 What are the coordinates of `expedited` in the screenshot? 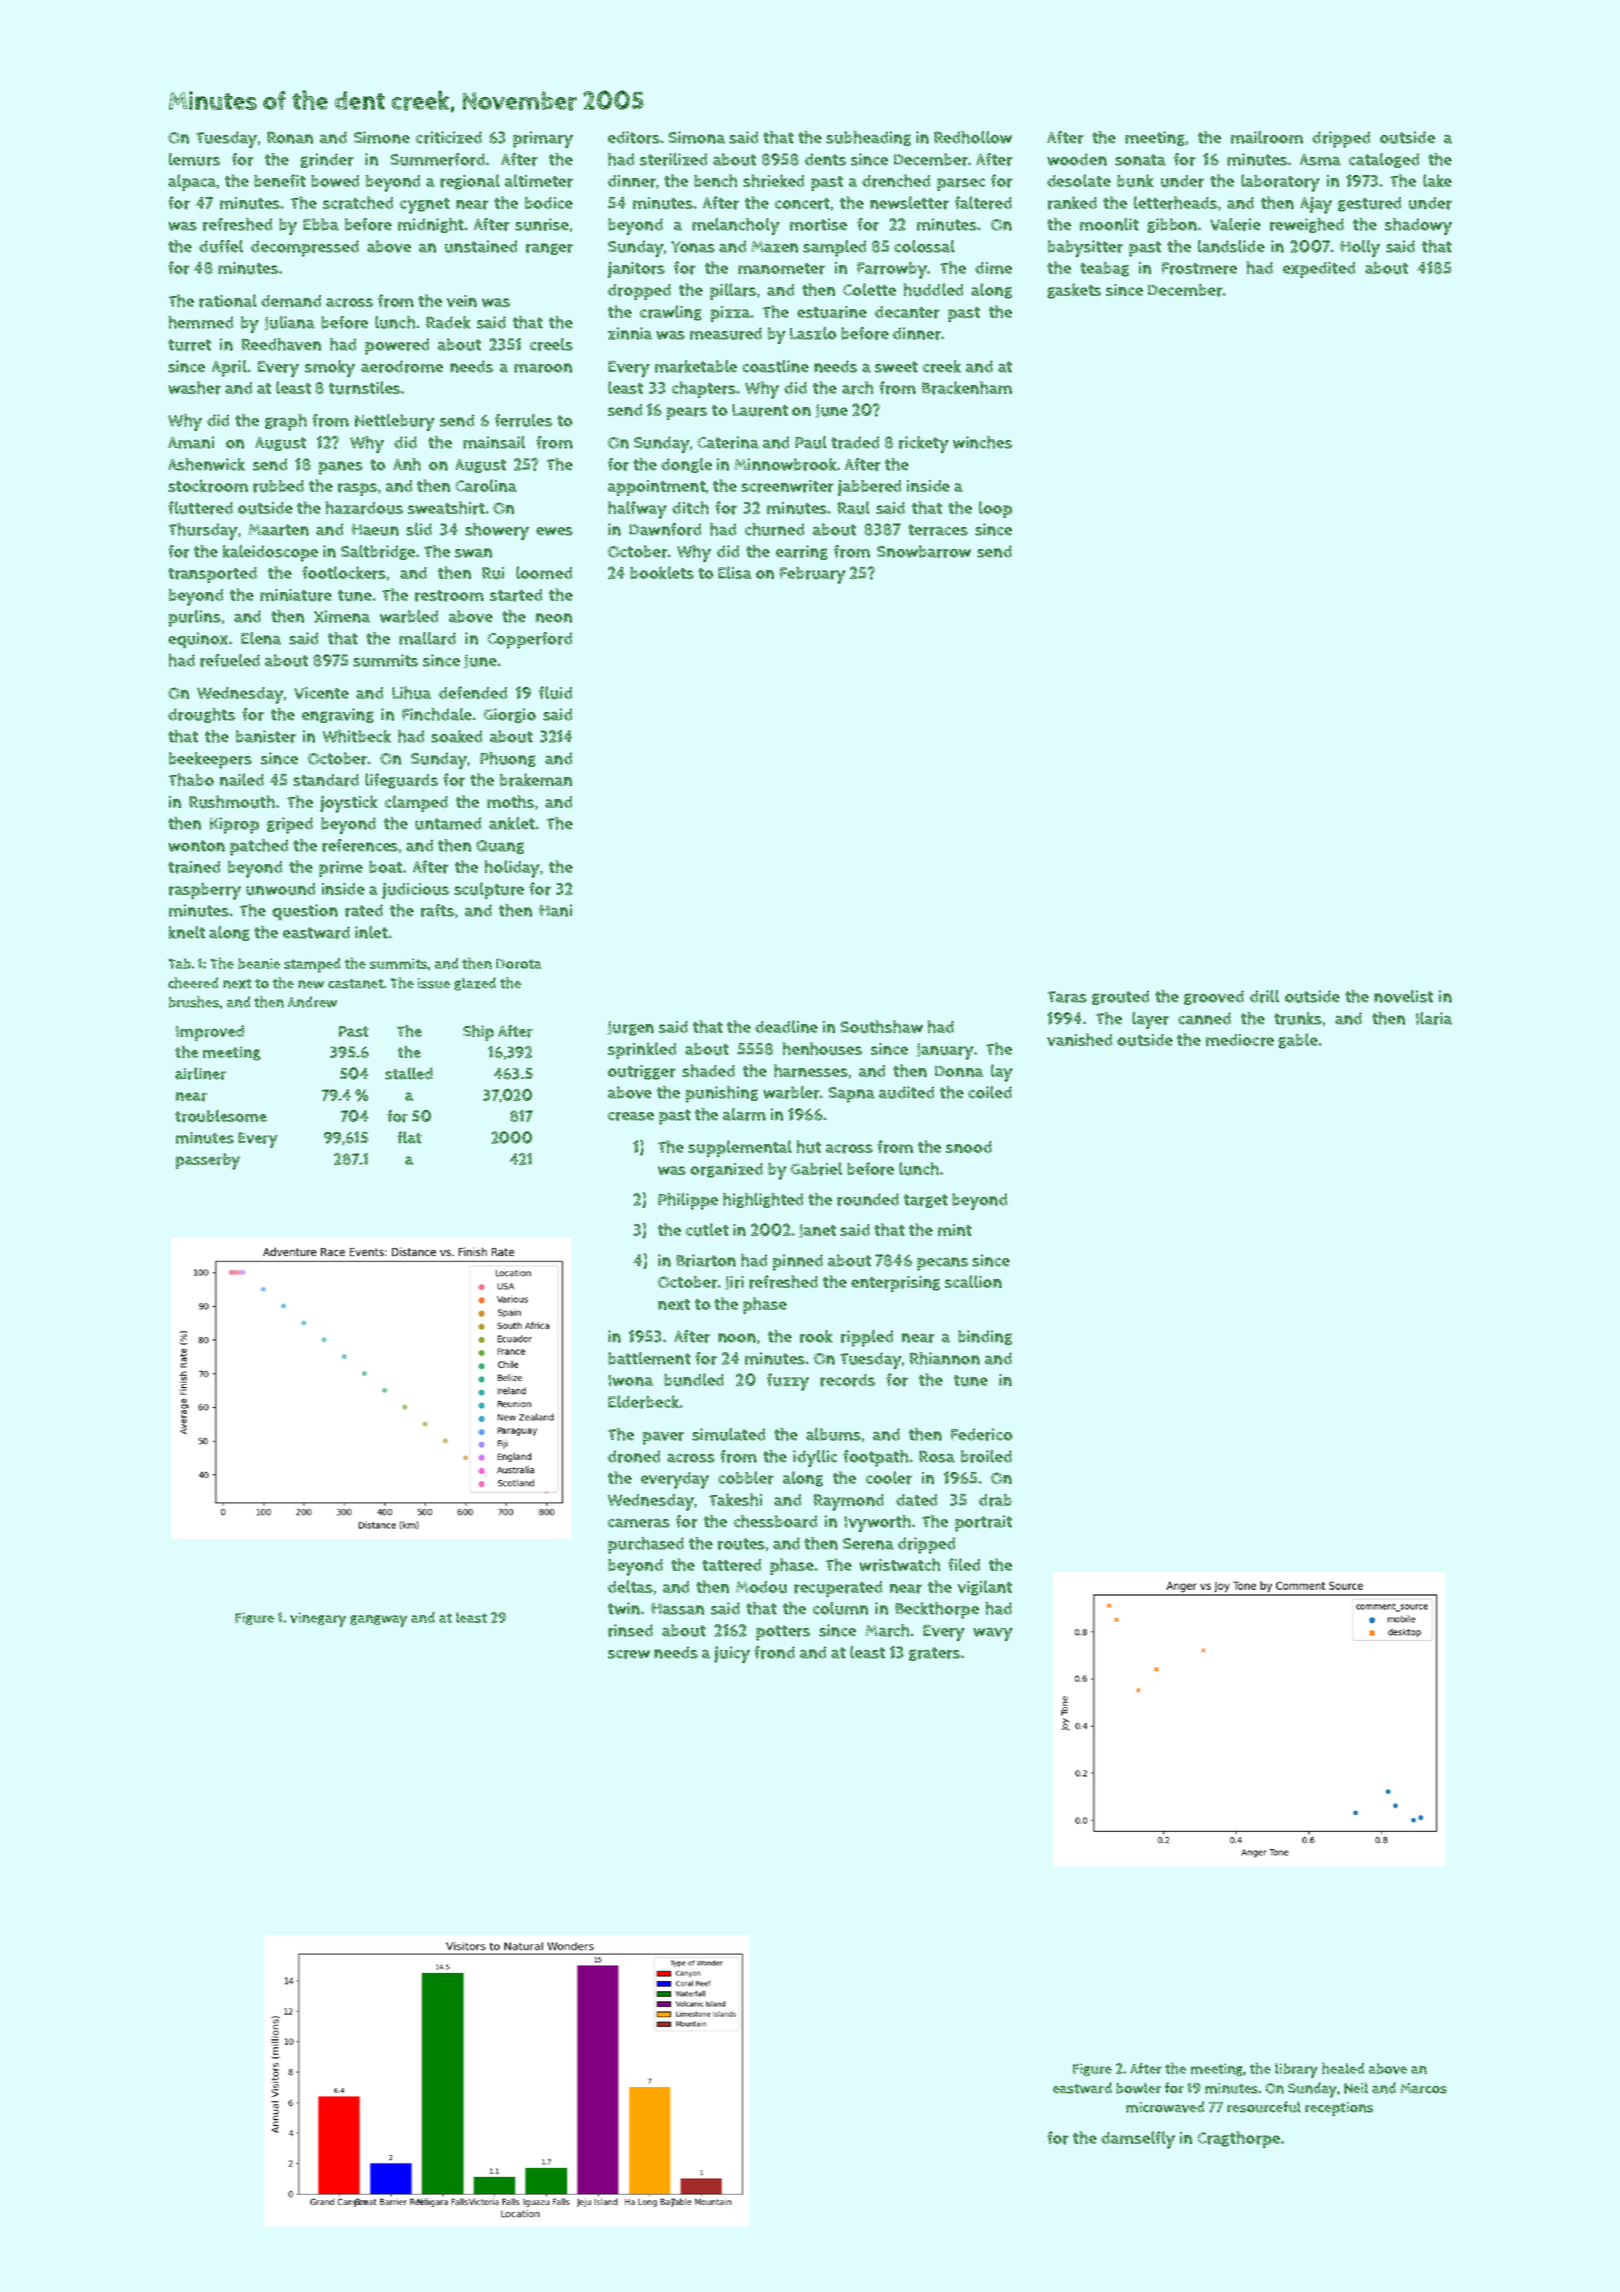 It's located at (1319, 270).
